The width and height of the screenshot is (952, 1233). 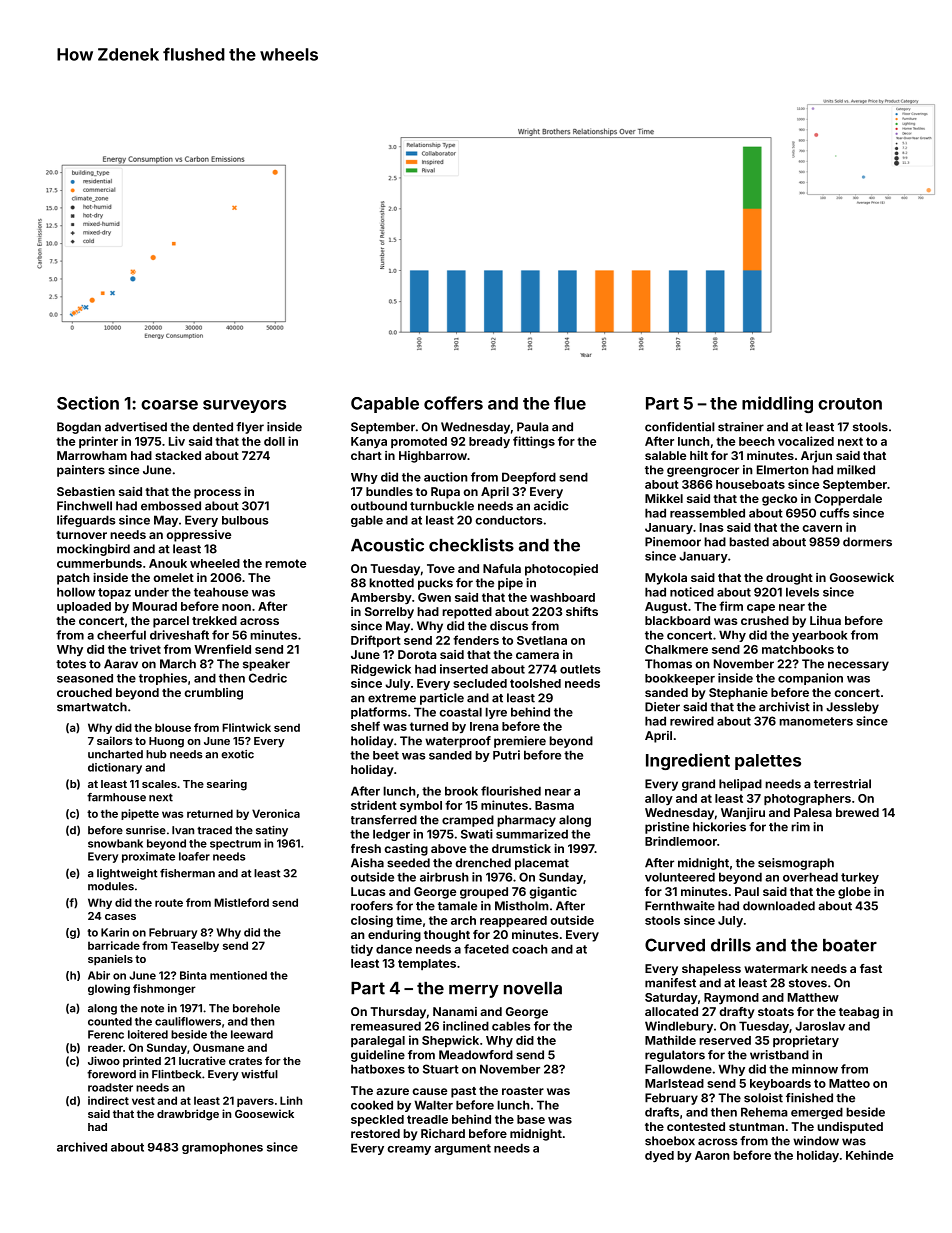 I want to click on grand, so click(x=698, y=785).
